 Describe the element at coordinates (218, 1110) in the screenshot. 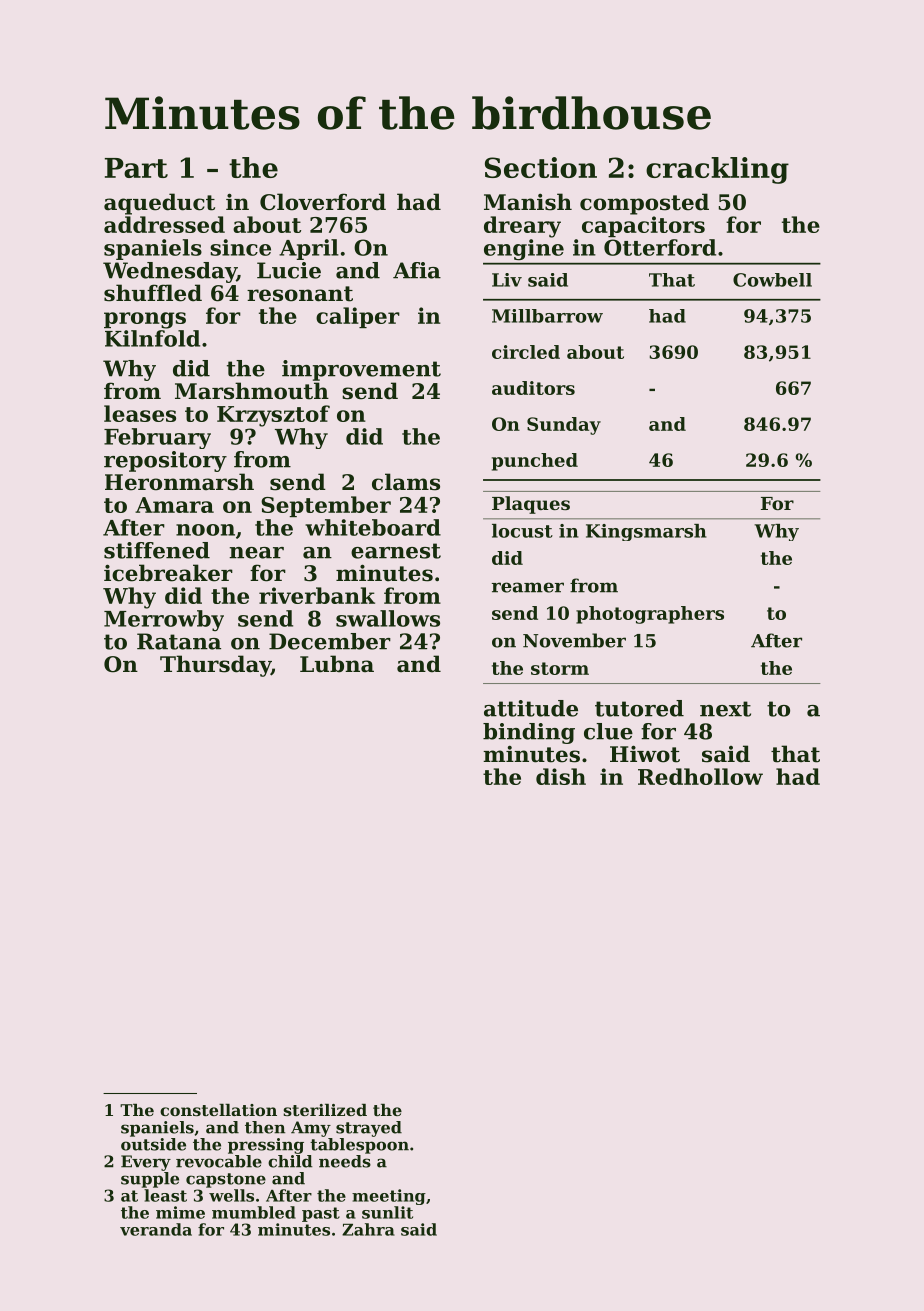

I see `constellation` at that location.
